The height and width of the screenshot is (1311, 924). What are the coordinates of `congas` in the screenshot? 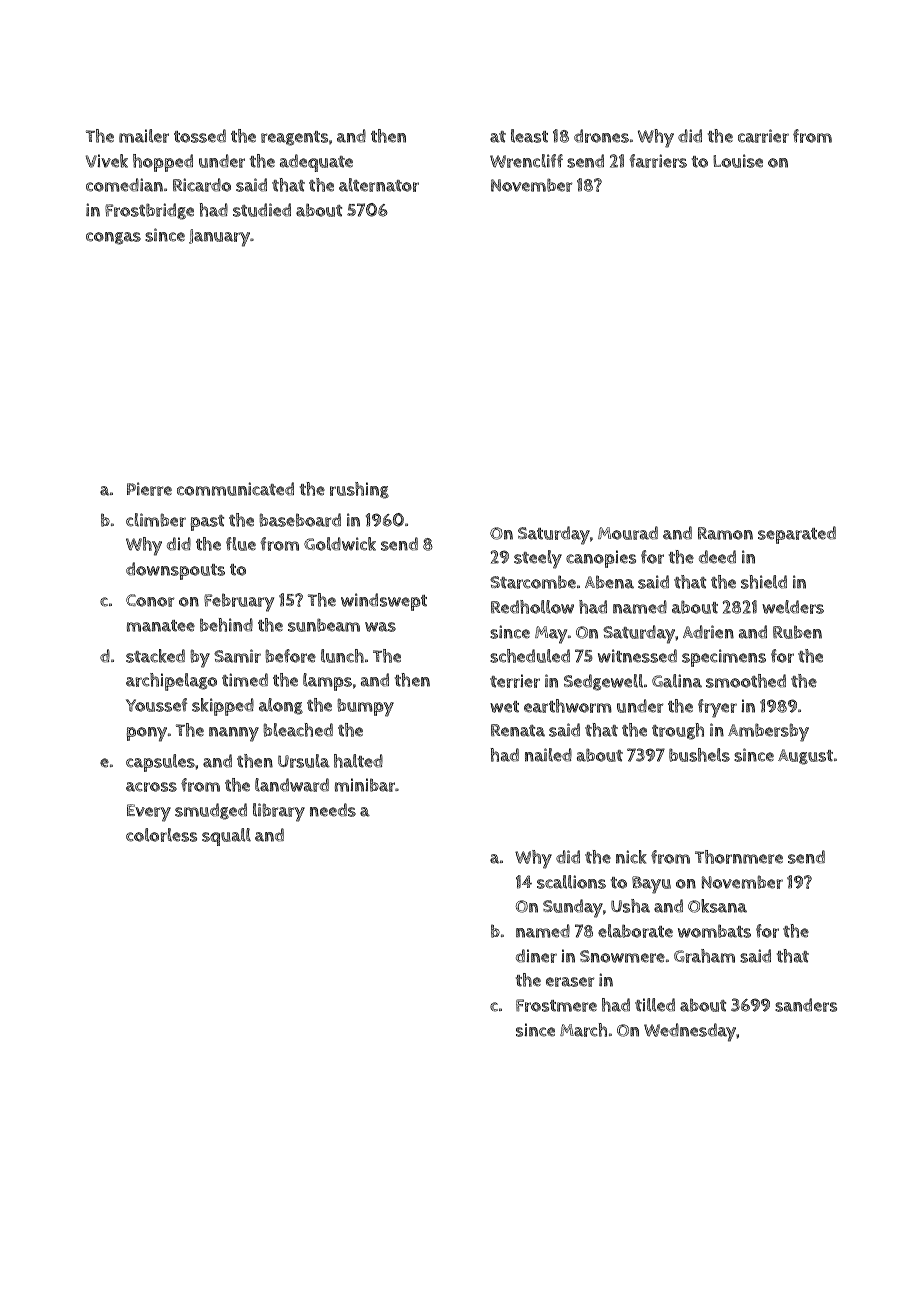 It's located at (113, 238).
